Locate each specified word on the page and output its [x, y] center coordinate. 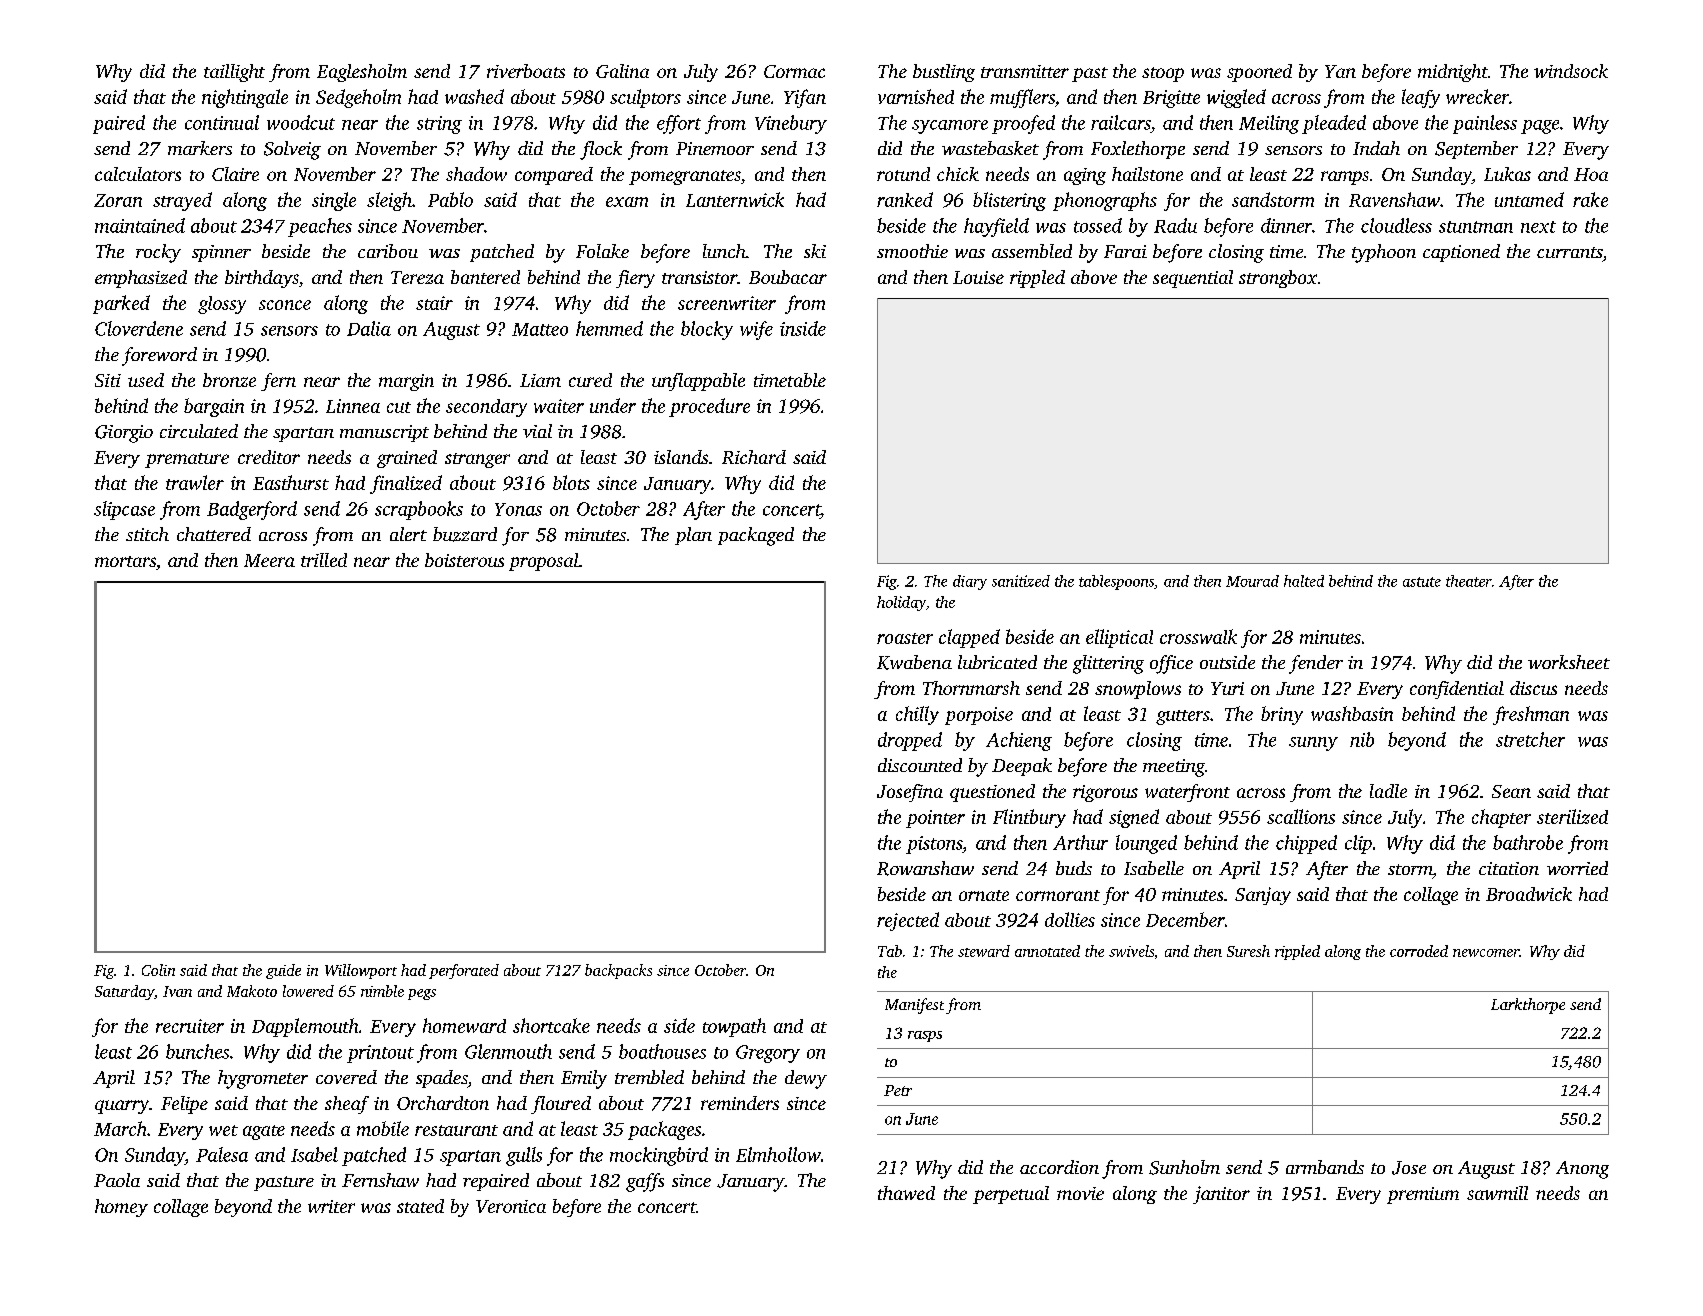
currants [1569, 252]
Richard [754, 457]
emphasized [141, 279]
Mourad [1252, 581]
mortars [125, 561]
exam [627, 202]
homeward [464, 1025]
